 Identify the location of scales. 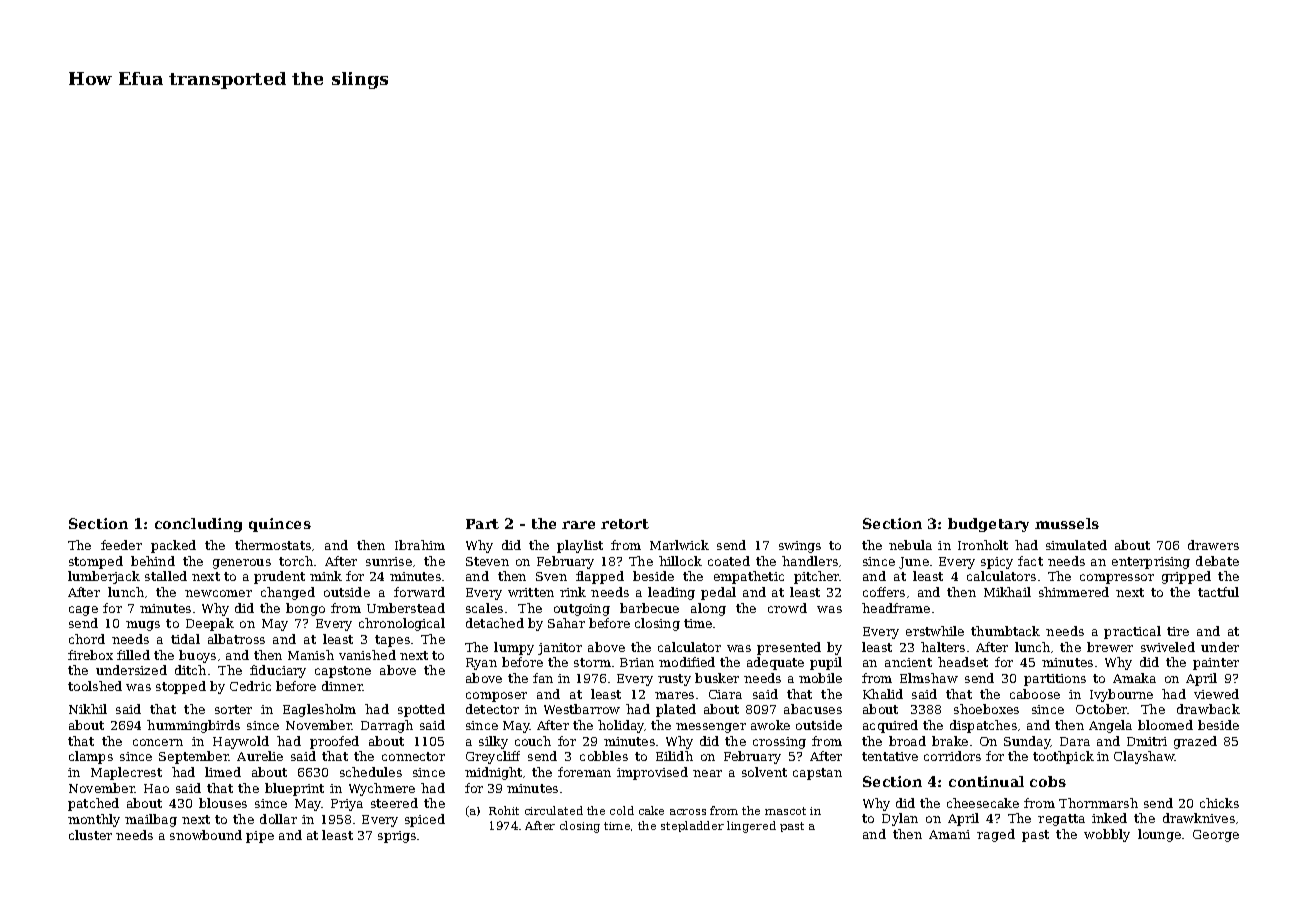
(484, 608).
